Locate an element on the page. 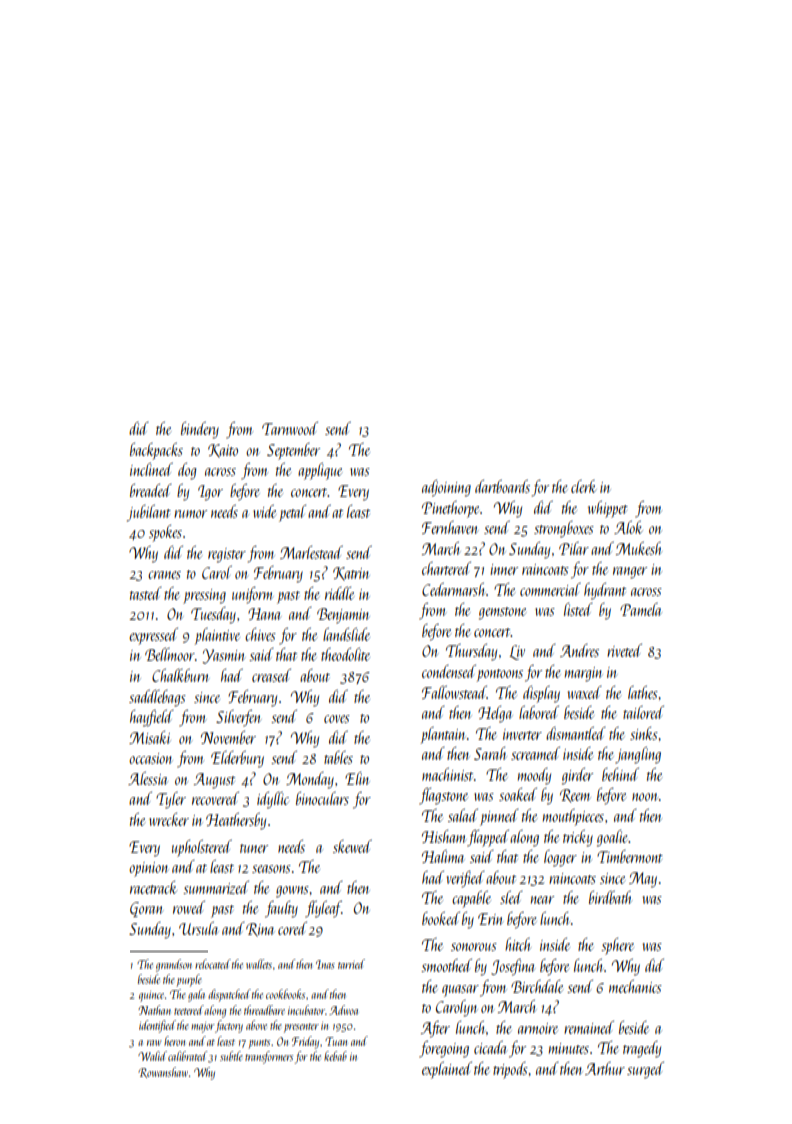 The image size is (792, 1124). creased is located at coordinates (271, 675).
